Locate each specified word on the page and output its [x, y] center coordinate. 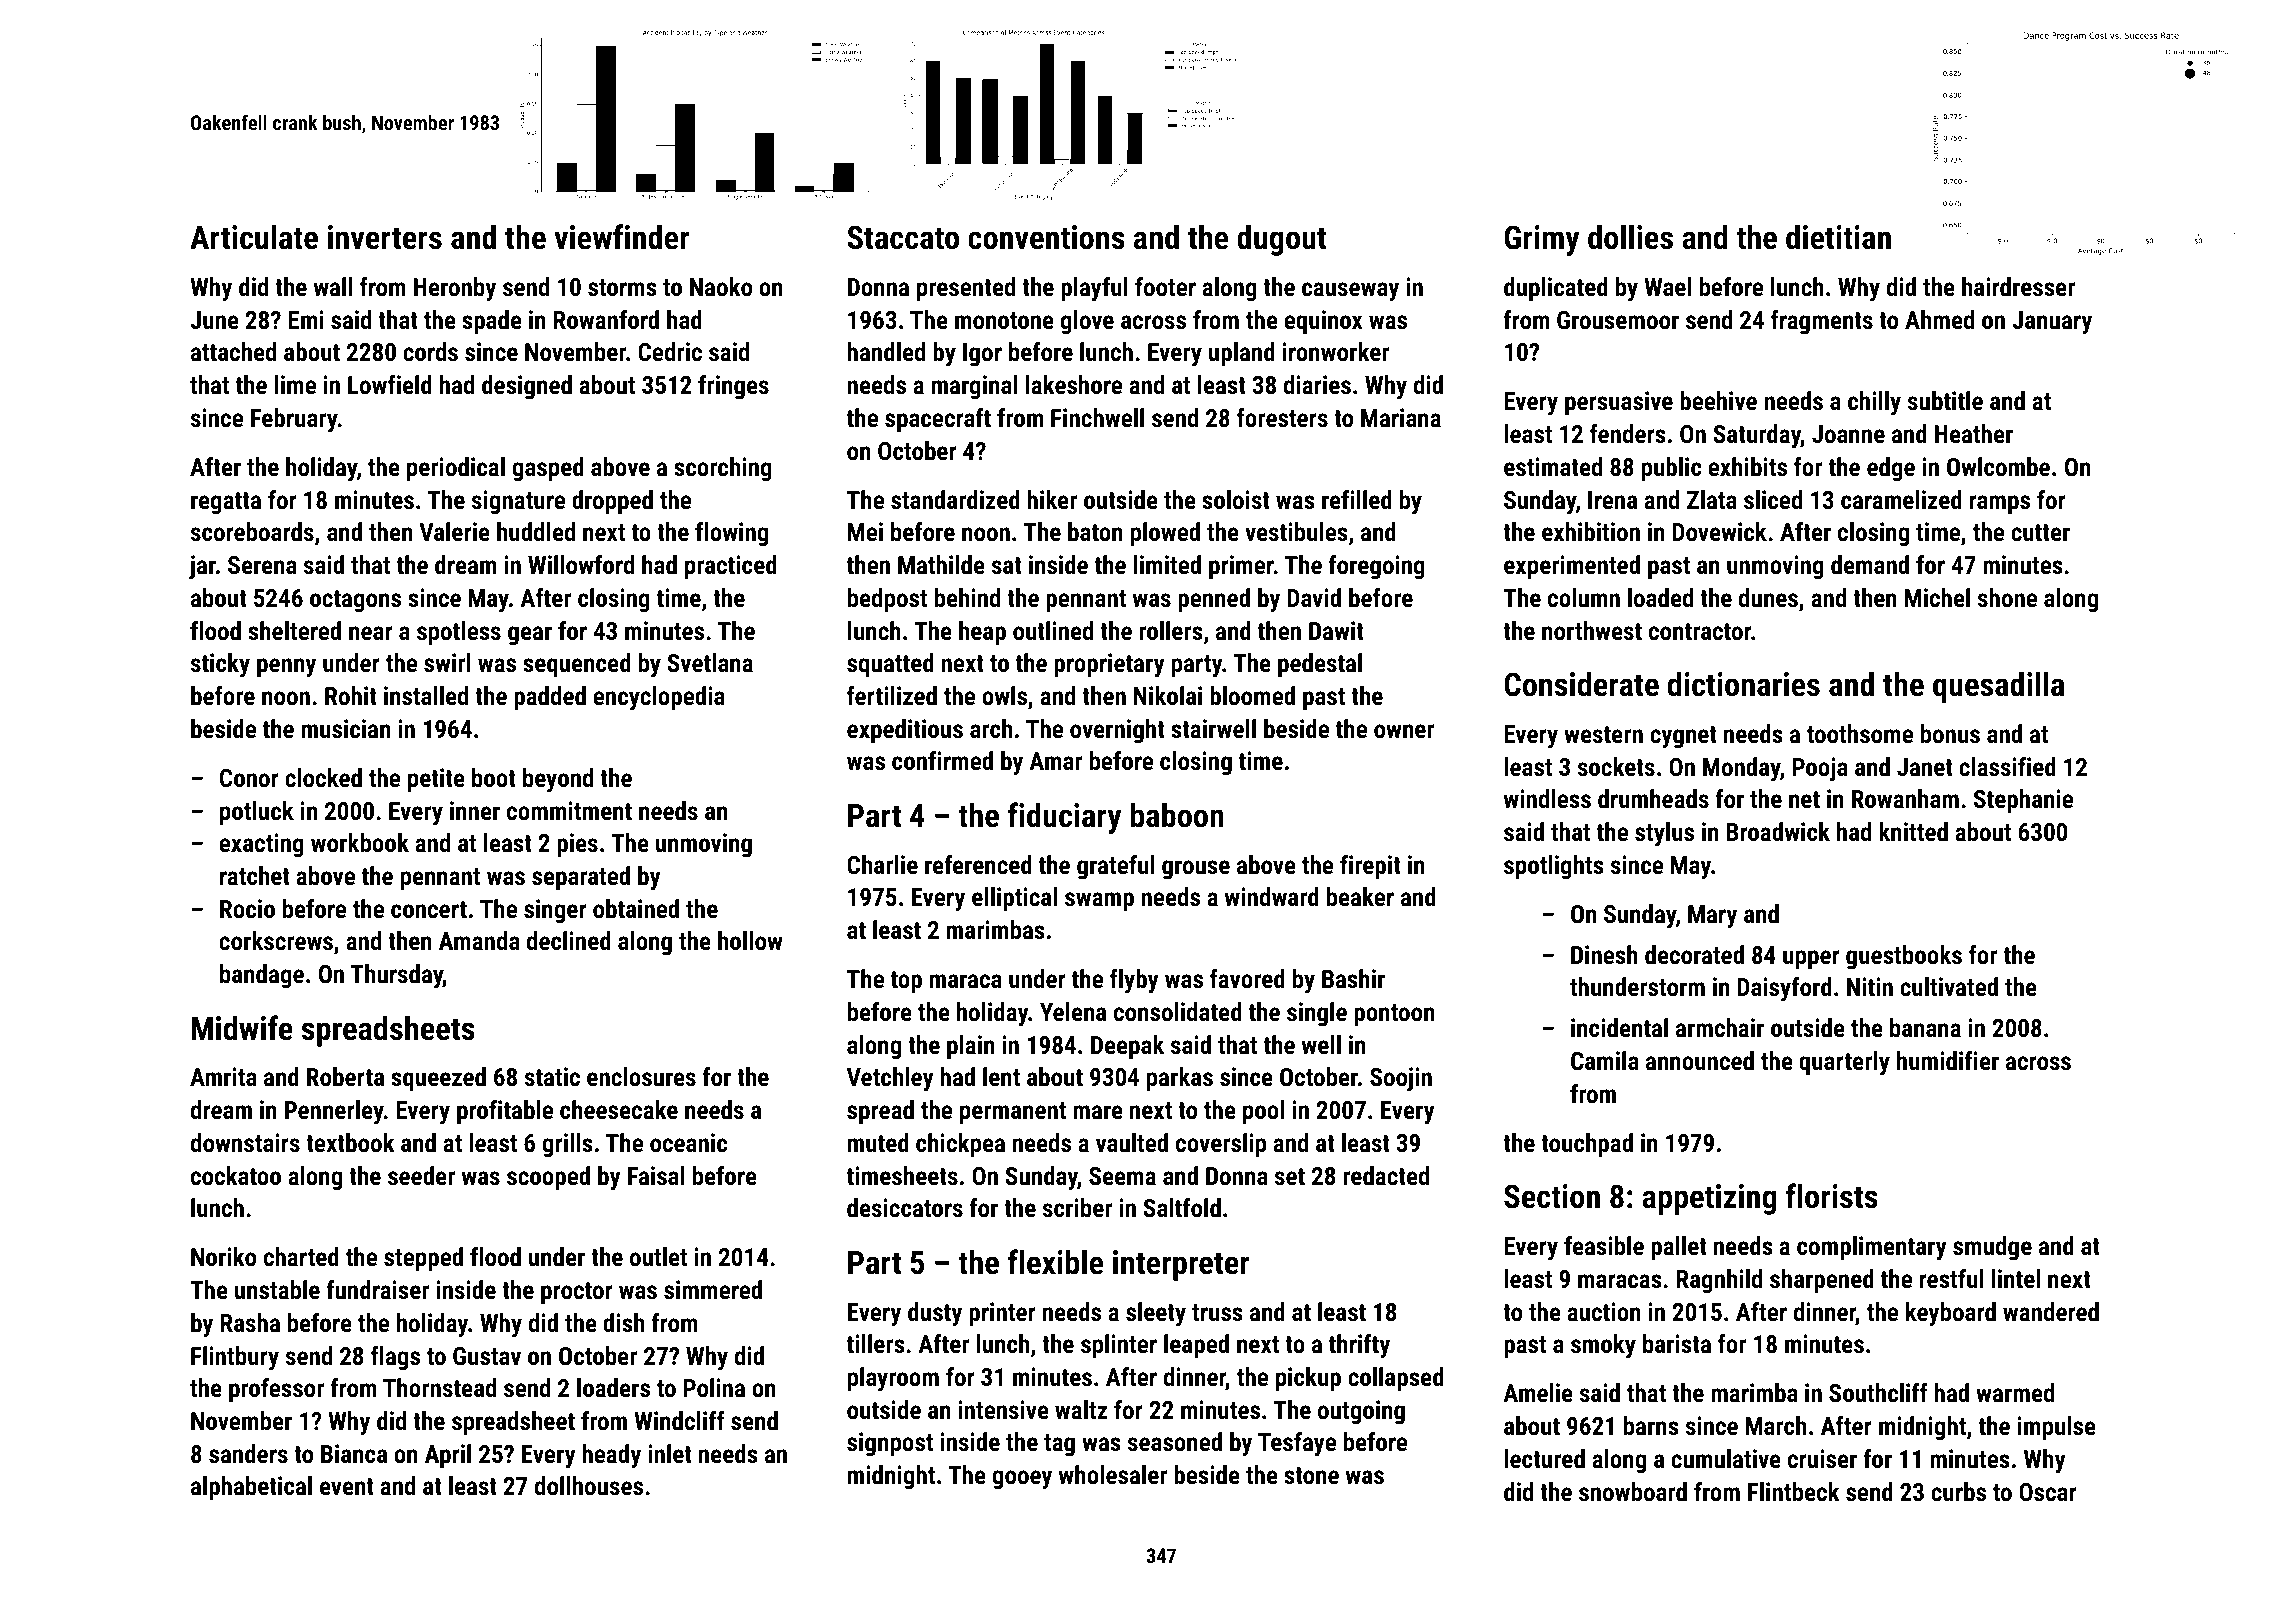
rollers [1171, 630]
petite [436, 780]
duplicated [1556, 289]
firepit [1370, 867]
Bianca [354, 1453]
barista [1677, 1343]
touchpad [1587, 1145]
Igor [982, 354]
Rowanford [606, 319]
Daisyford [1784, 989]
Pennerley [334, 1112]
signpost [890, 1444]
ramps [2000, 504]
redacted [1386, 1175]
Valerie [454, 531]
